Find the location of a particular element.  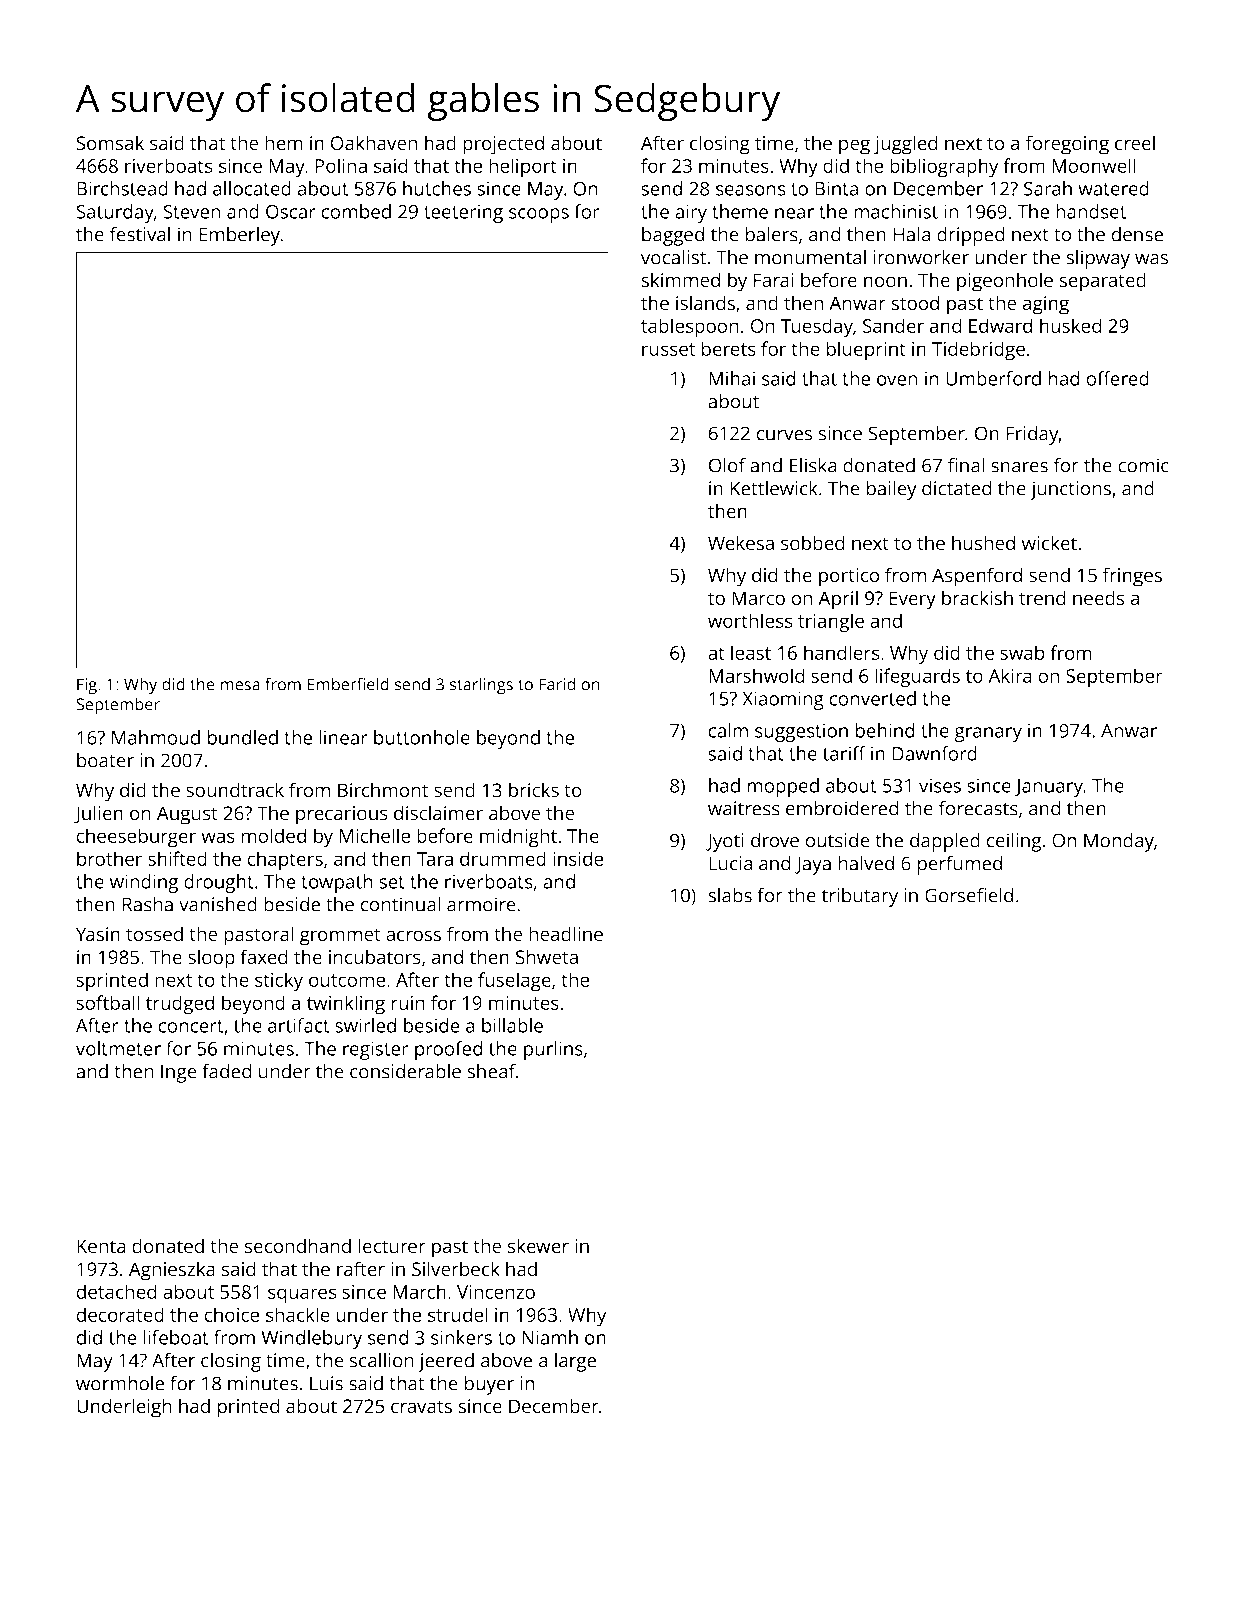

drought is located at coordinates (219, 883).
